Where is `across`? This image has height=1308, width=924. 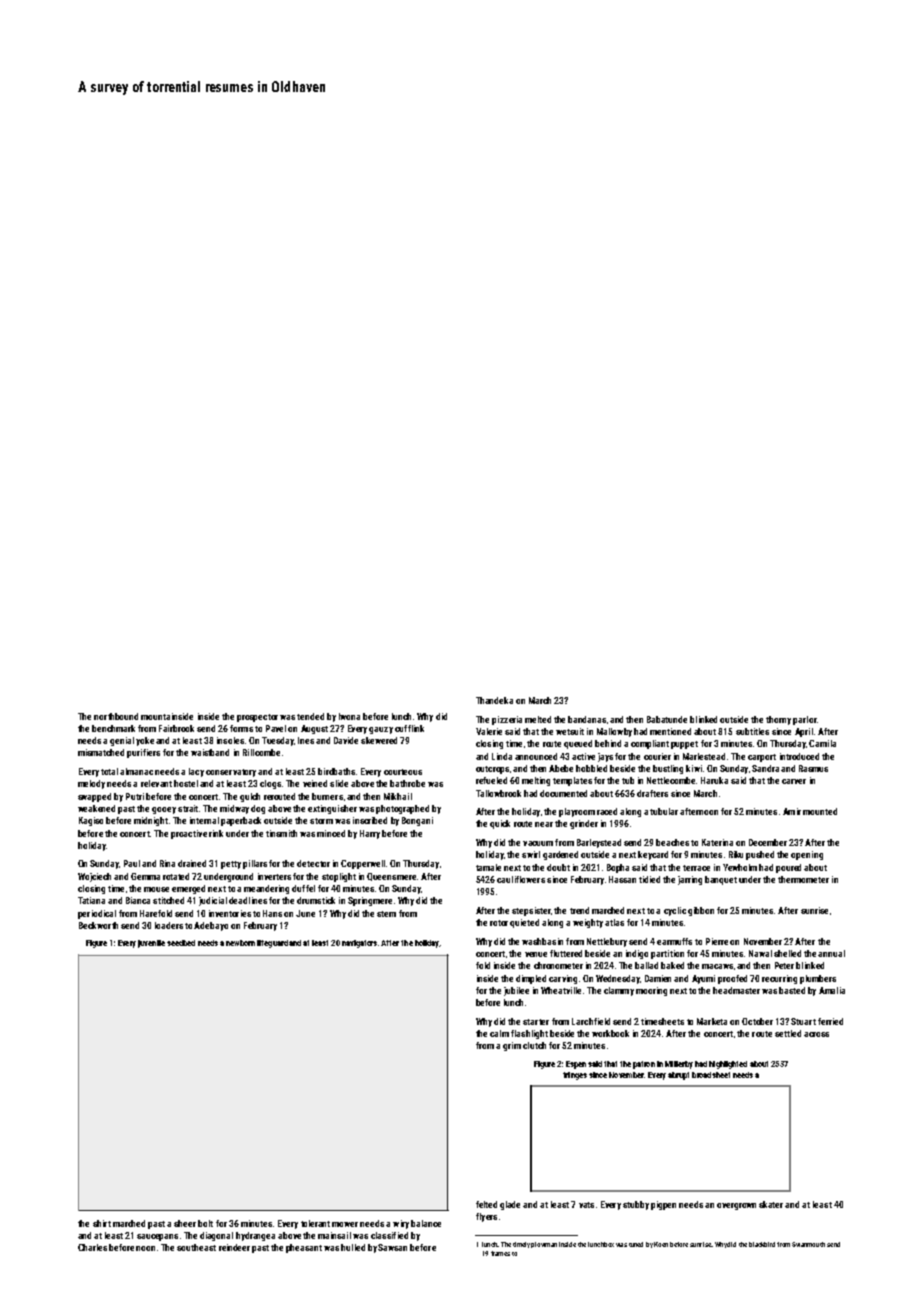 across is located at coordinates (816, 1034).
